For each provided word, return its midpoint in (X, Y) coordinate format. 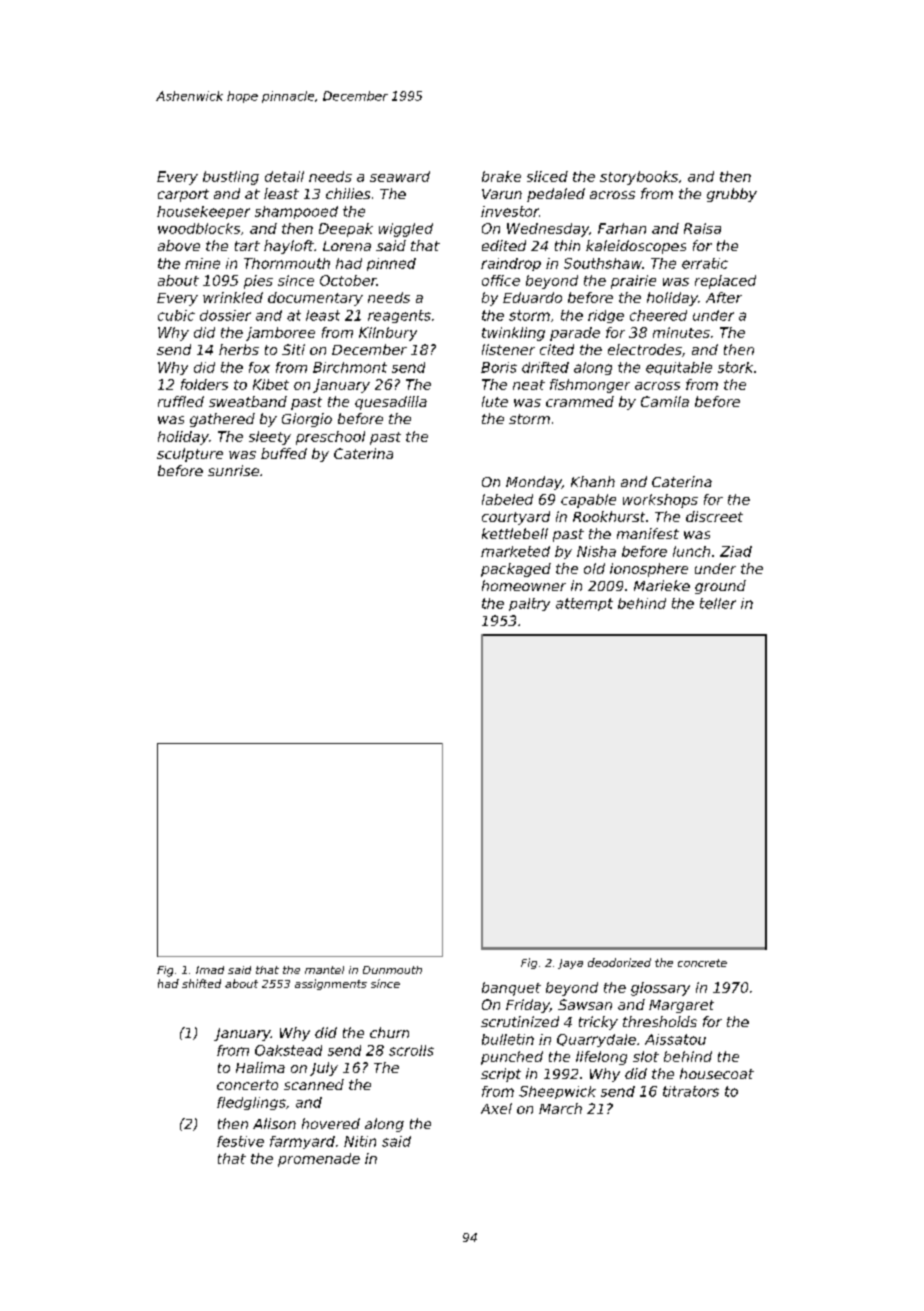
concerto (247, 1085)
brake (501, 176)
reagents (399, 316)
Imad (210, 970)
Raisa (702, 228)
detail (284, 176)
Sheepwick (557, 1092)
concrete (702, 963)
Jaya (570, 964)
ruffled (181, 401)
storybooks (639, 178)
